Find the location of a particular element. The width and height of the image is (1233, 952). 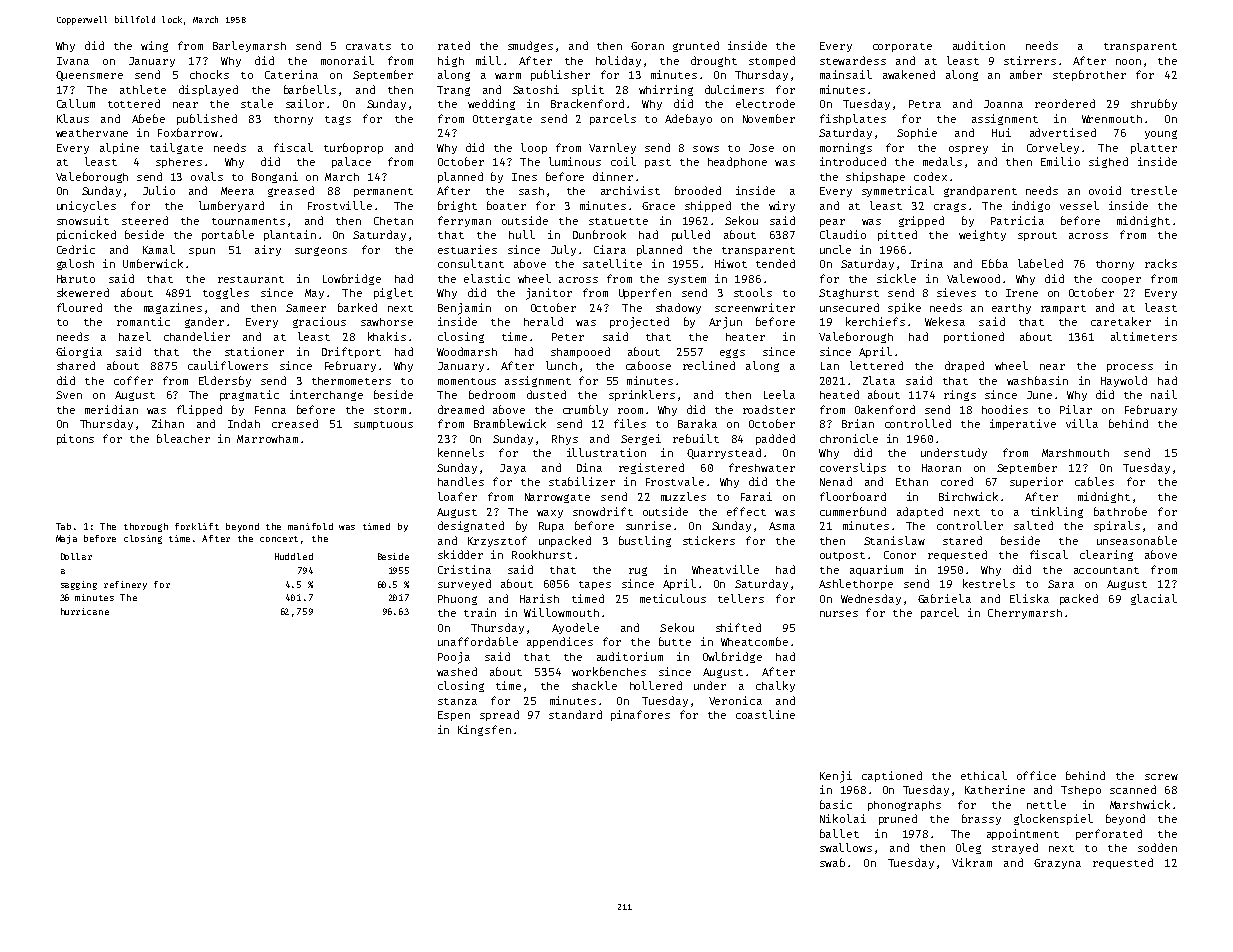

Katherine is located at coordinates (995, 789).
